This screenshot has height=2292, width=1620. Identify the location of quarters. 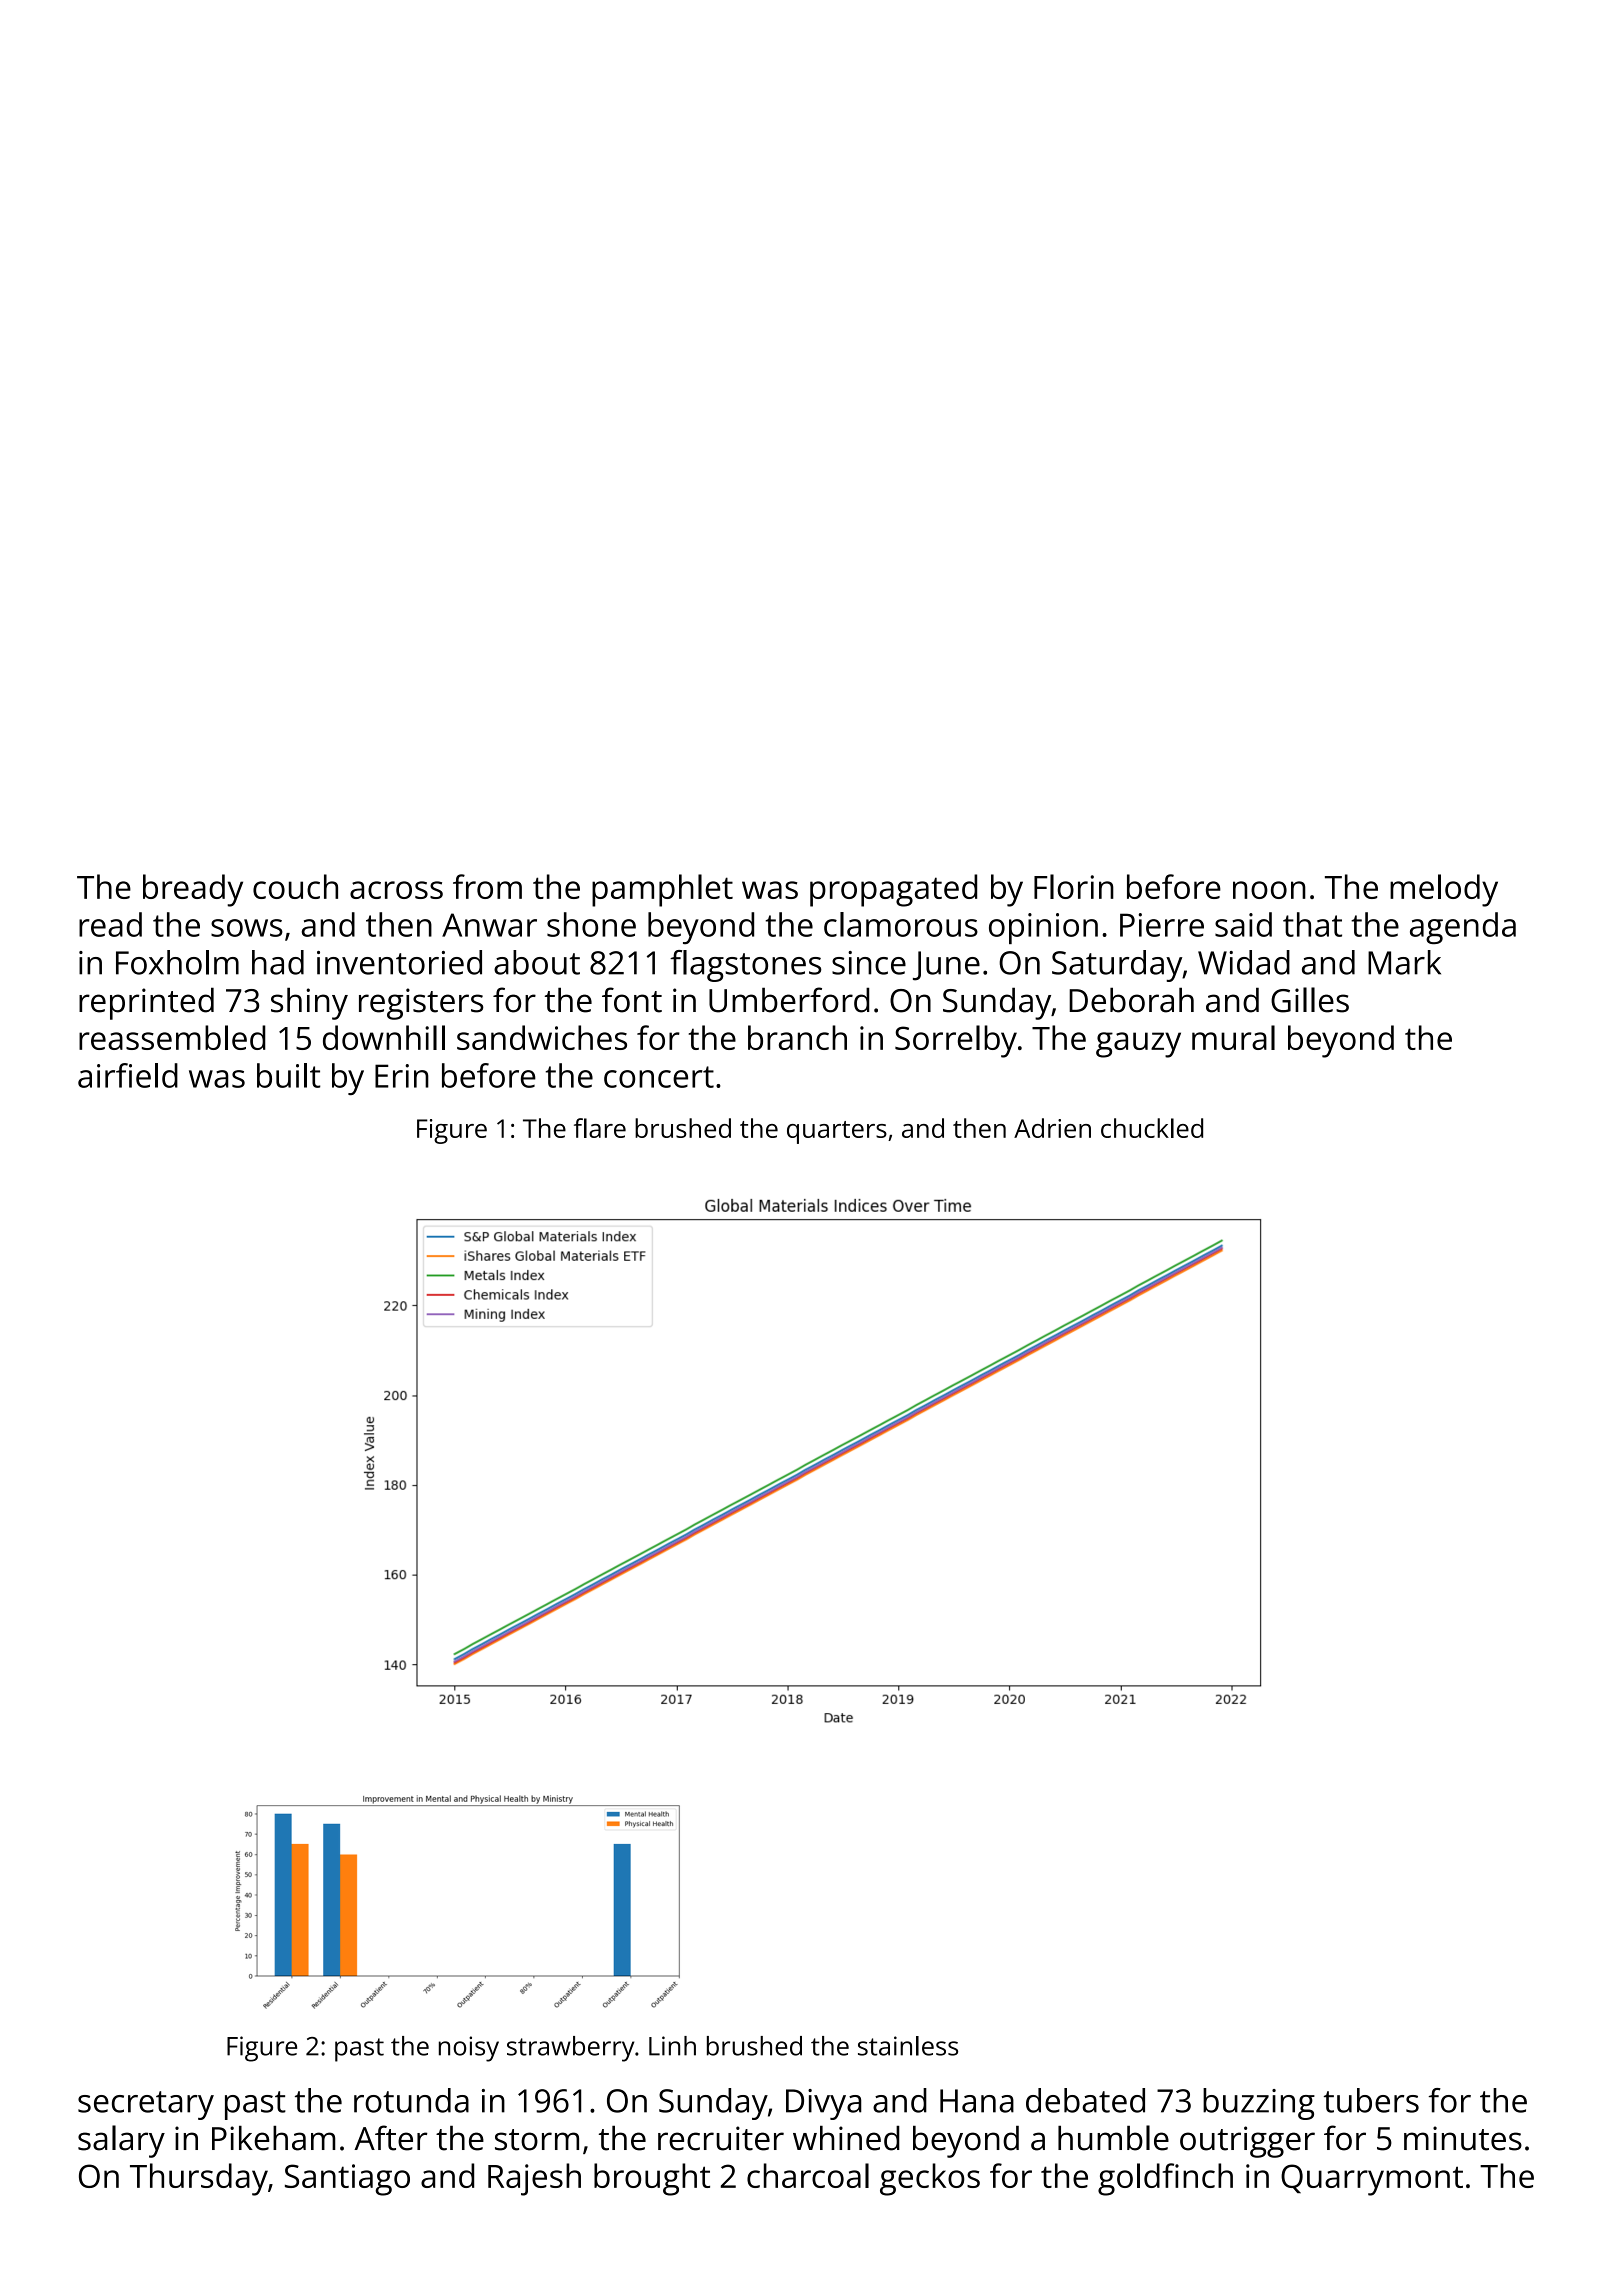
(837, 1132).
